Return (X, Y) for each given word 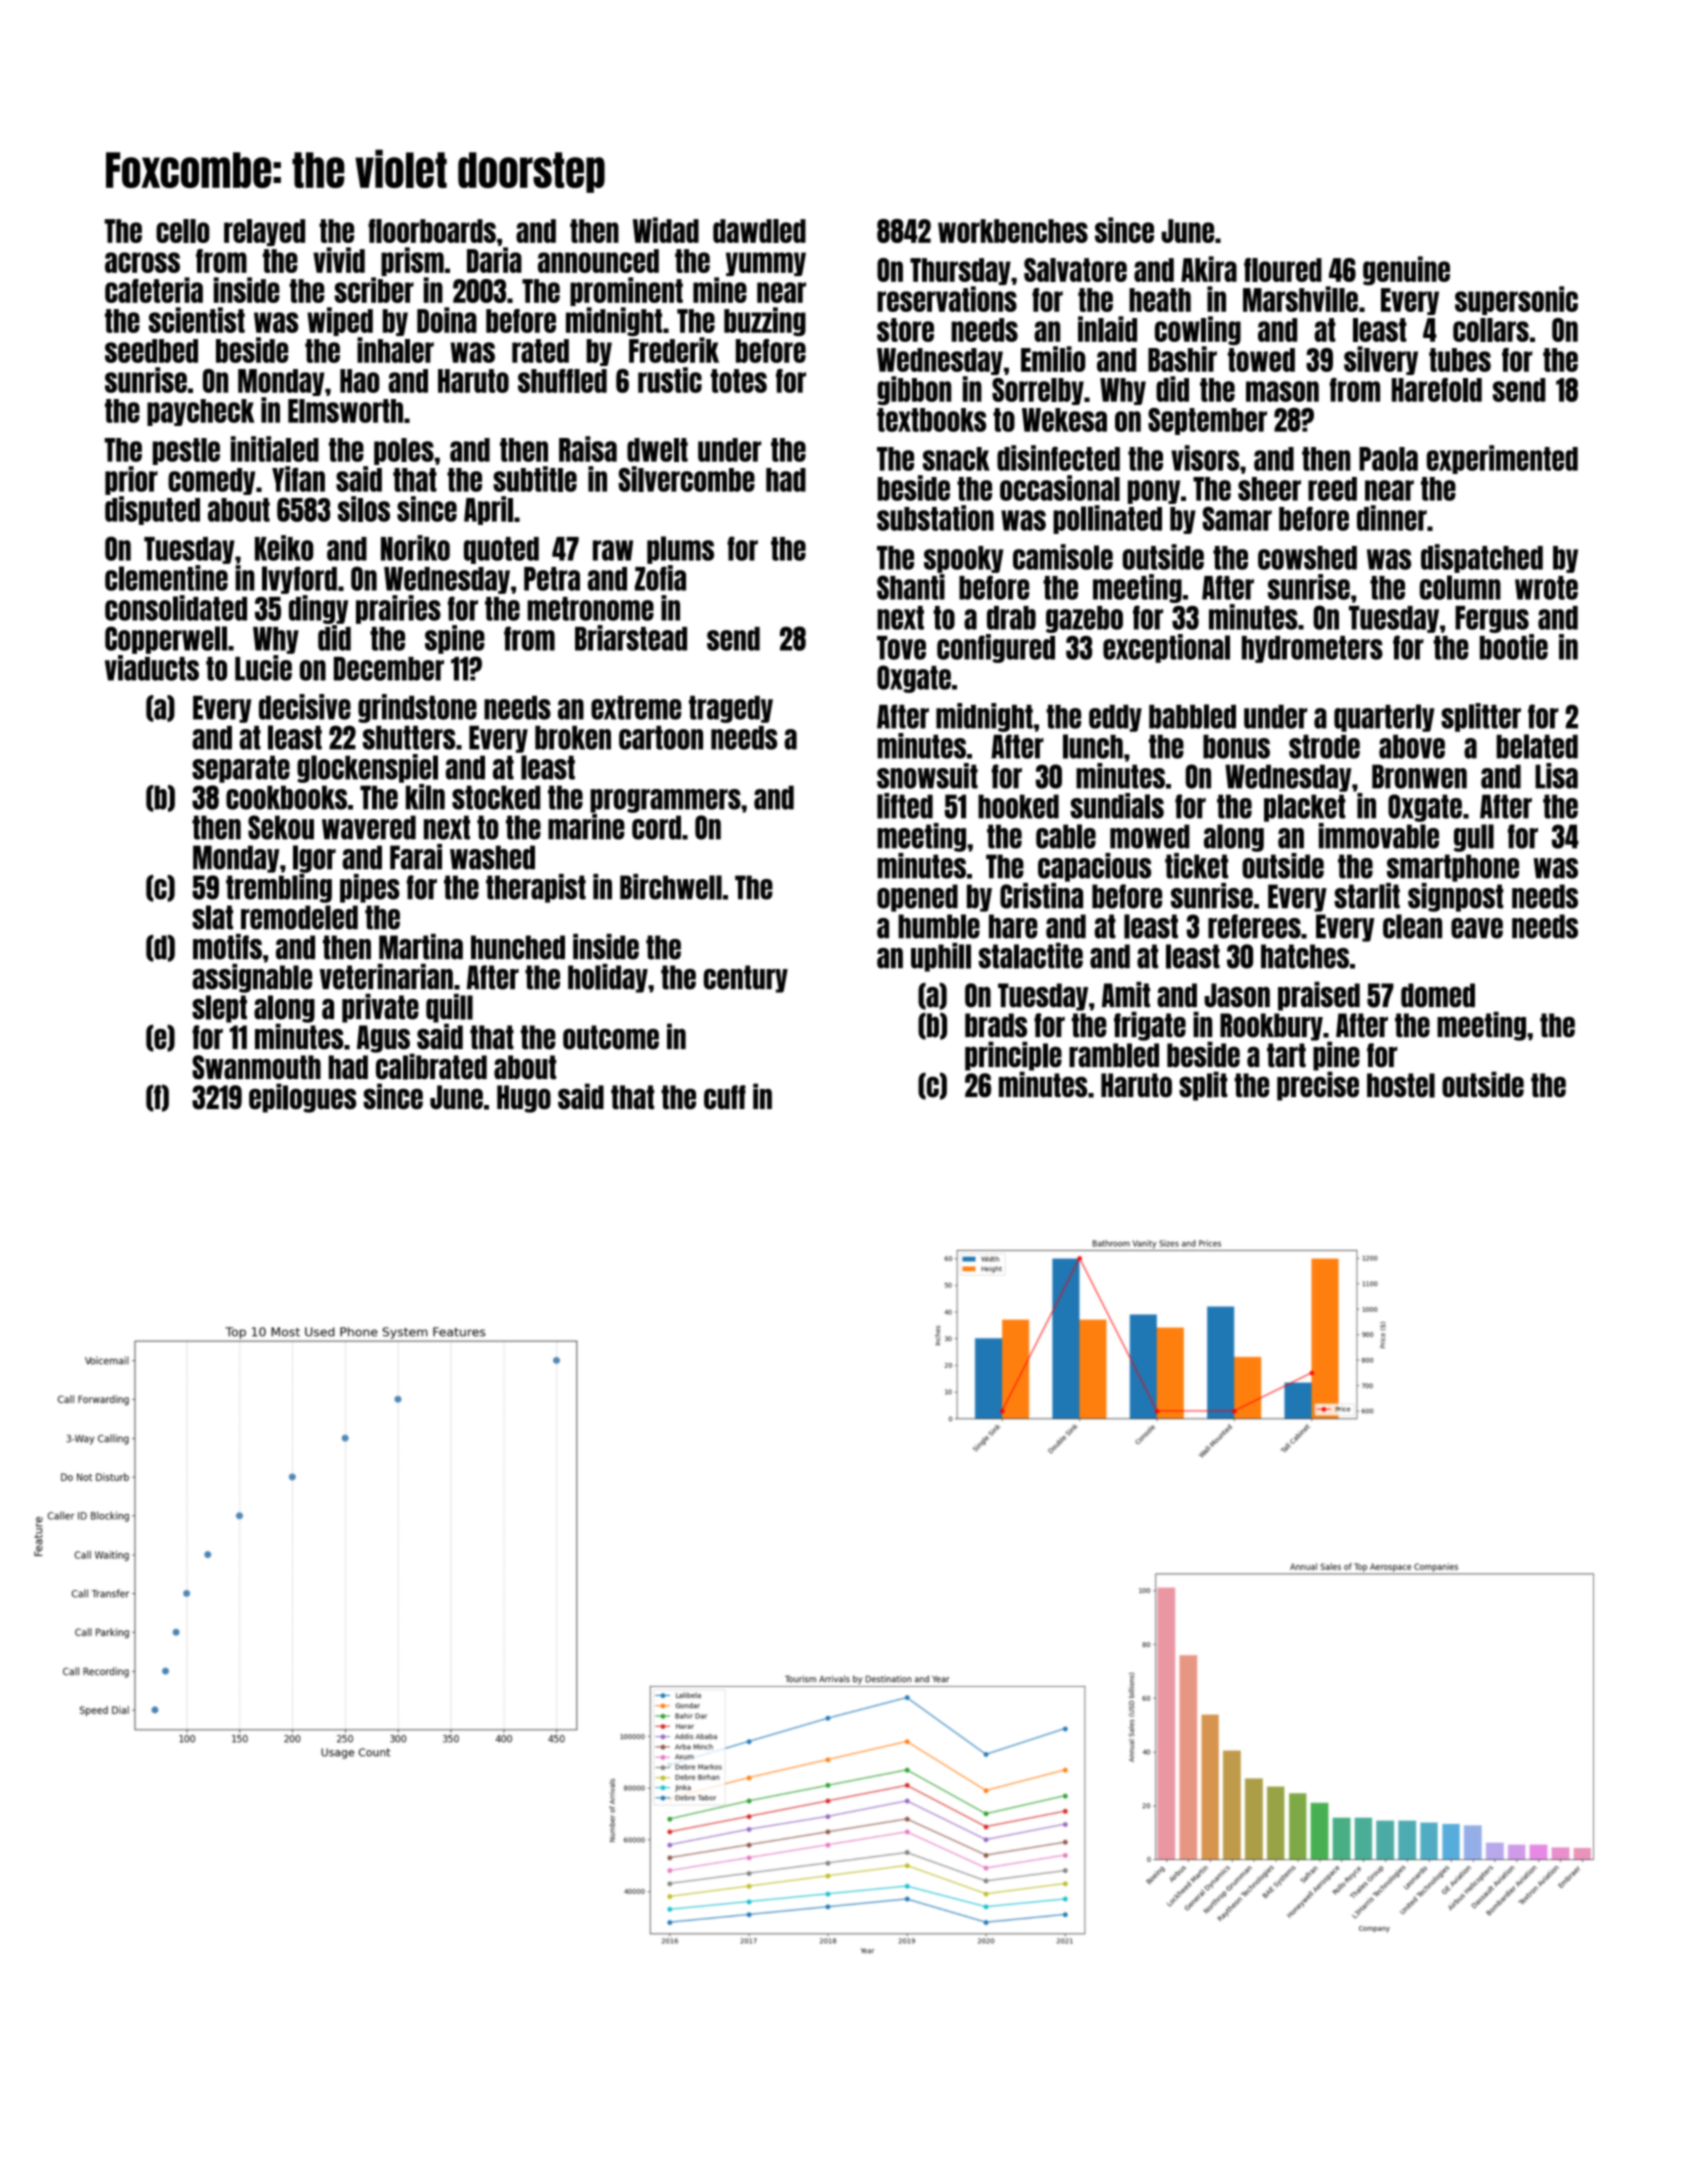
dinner (1392, 518)
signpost (1456, 897)
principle (1013, 1056)
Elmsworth (345, 411)
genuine (1406, 271)
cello (182, 231)
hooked (1018, 806)
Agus (383, 1039)
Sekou (281, 827)
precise (1318, 1086)
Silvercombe (687, 479)
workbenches (1013, 231)
